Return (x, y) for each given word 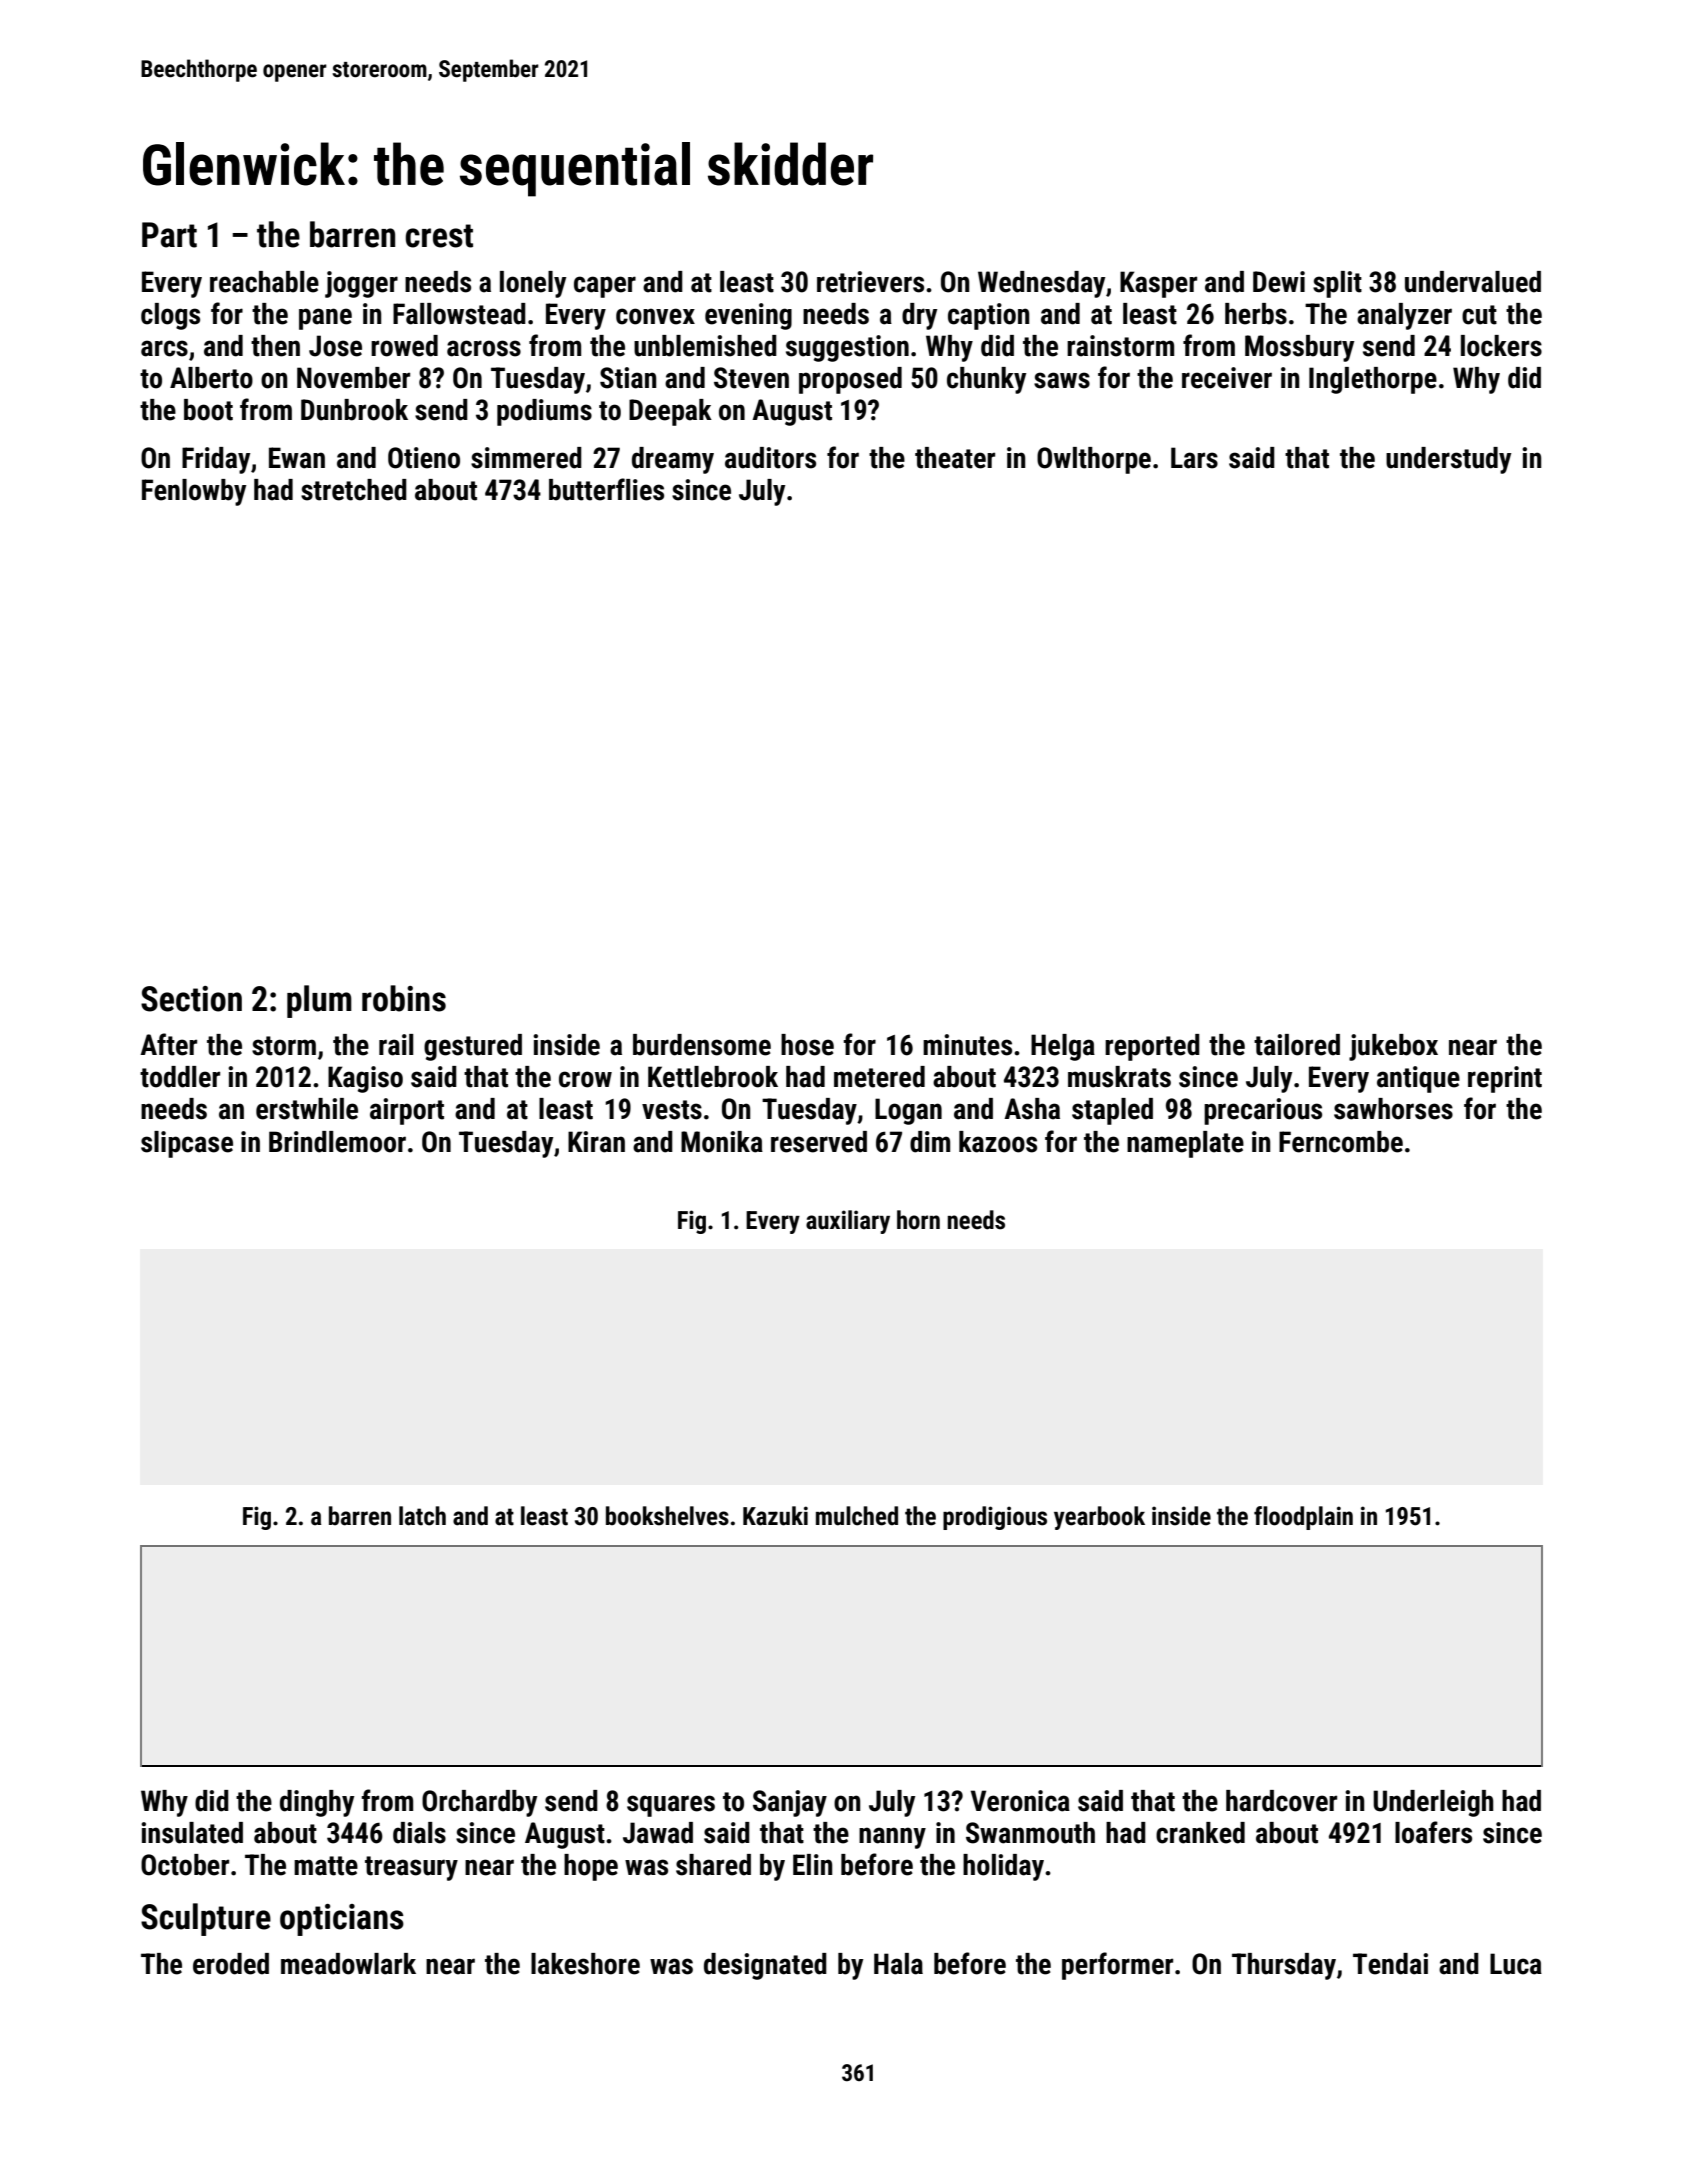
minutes (967, 1045)
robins (404, 998)
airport (407, 1111)
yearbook (1099, 1518)
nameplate (1185, 1144)
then (275, 346)
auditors (770, 458)
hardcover (1281, 1801)
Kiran (596, 1142)
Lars (1194, 458)
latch (422, 1516)
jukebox (1393, 1047)
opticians (342, 1920)
